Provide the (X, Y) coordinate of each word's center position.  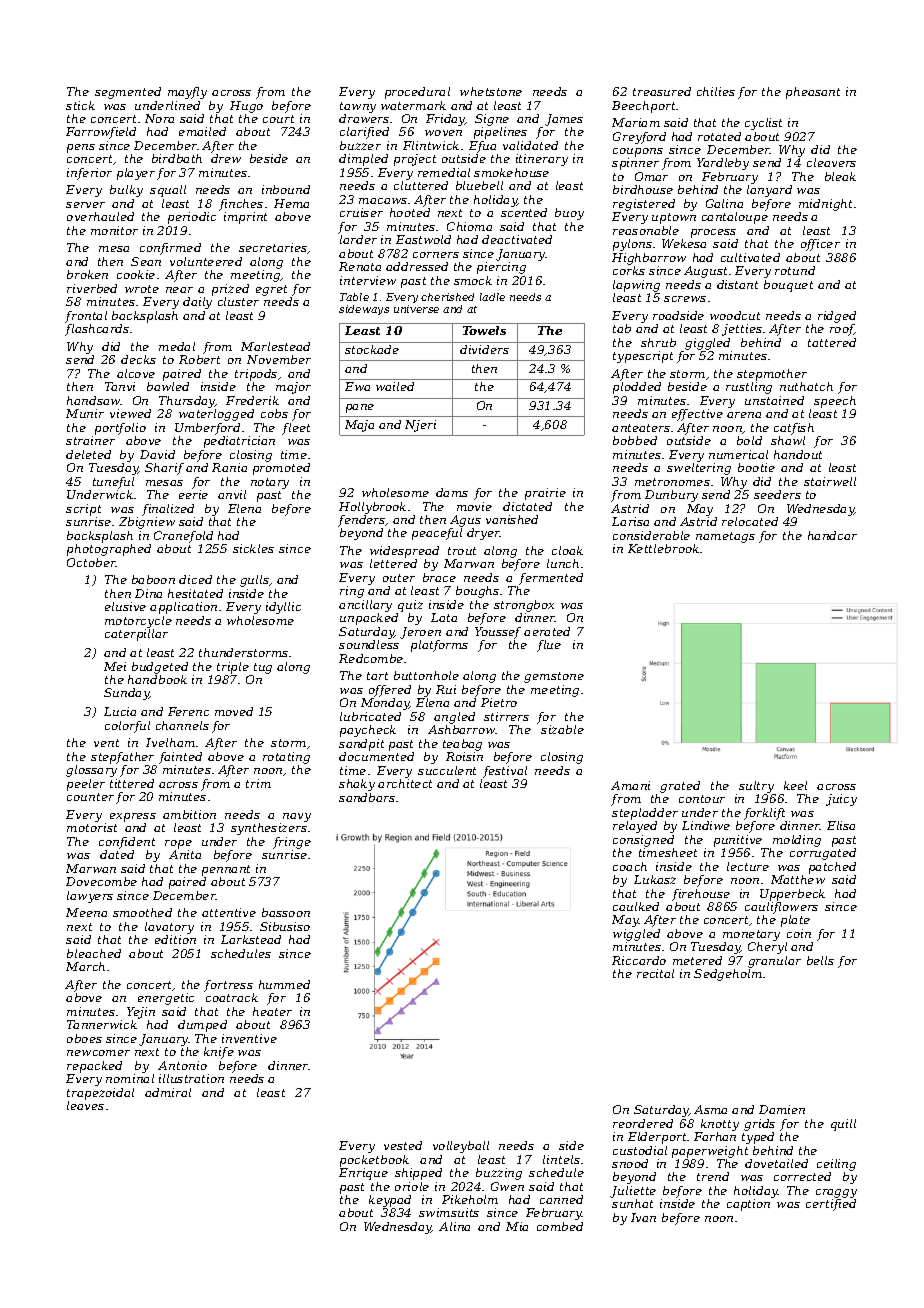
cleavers (831, 162)
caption (748, 1205)
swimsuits (449, 1212)
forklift (764, 814)
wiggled (636, 935)
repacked (94, 1067)
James (564, 120)
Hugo (246, 107)
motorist (92, 827)
